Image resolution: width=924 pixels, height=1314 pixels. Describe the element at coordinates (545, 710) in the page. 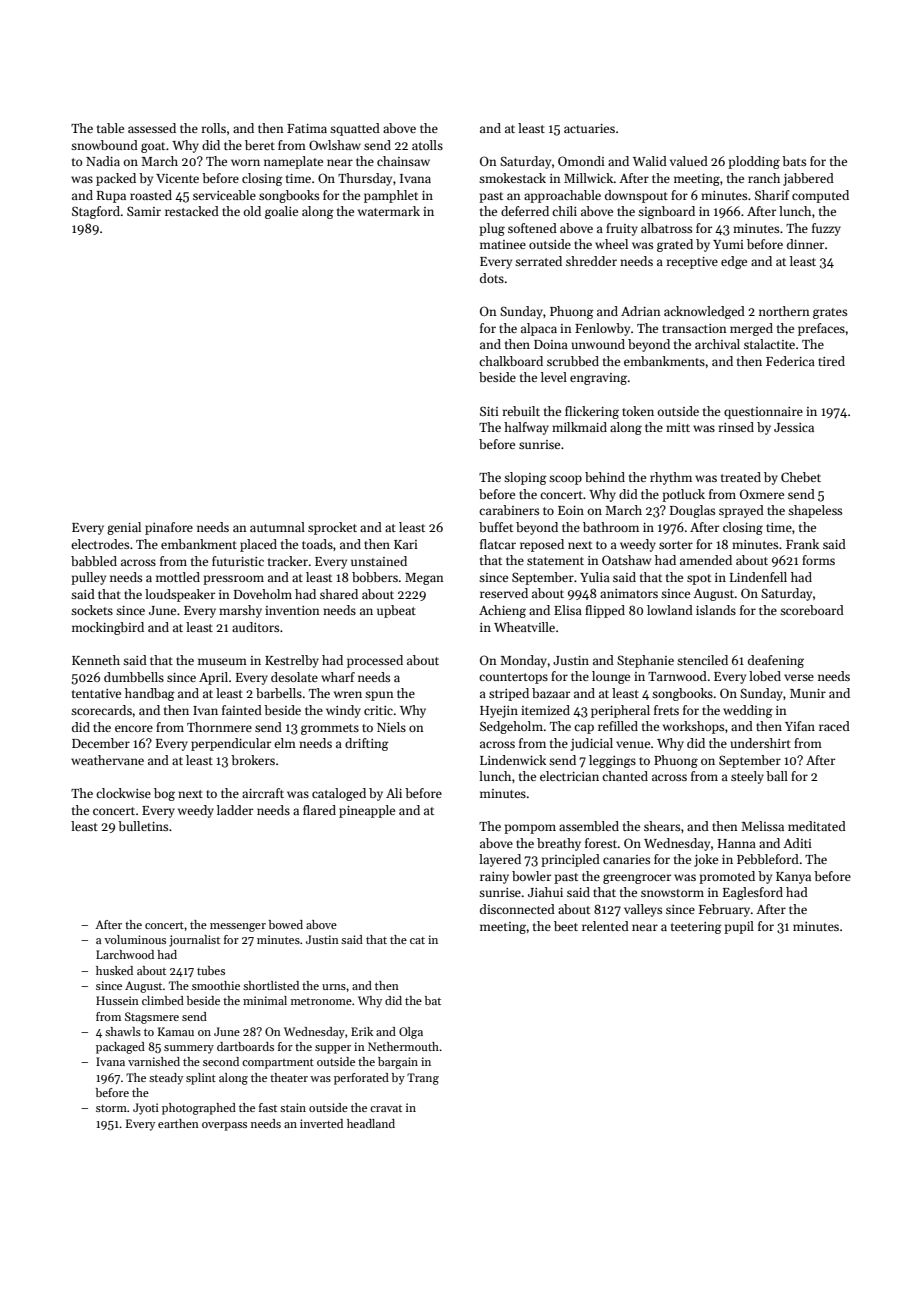

I see `itemized` at that location.
